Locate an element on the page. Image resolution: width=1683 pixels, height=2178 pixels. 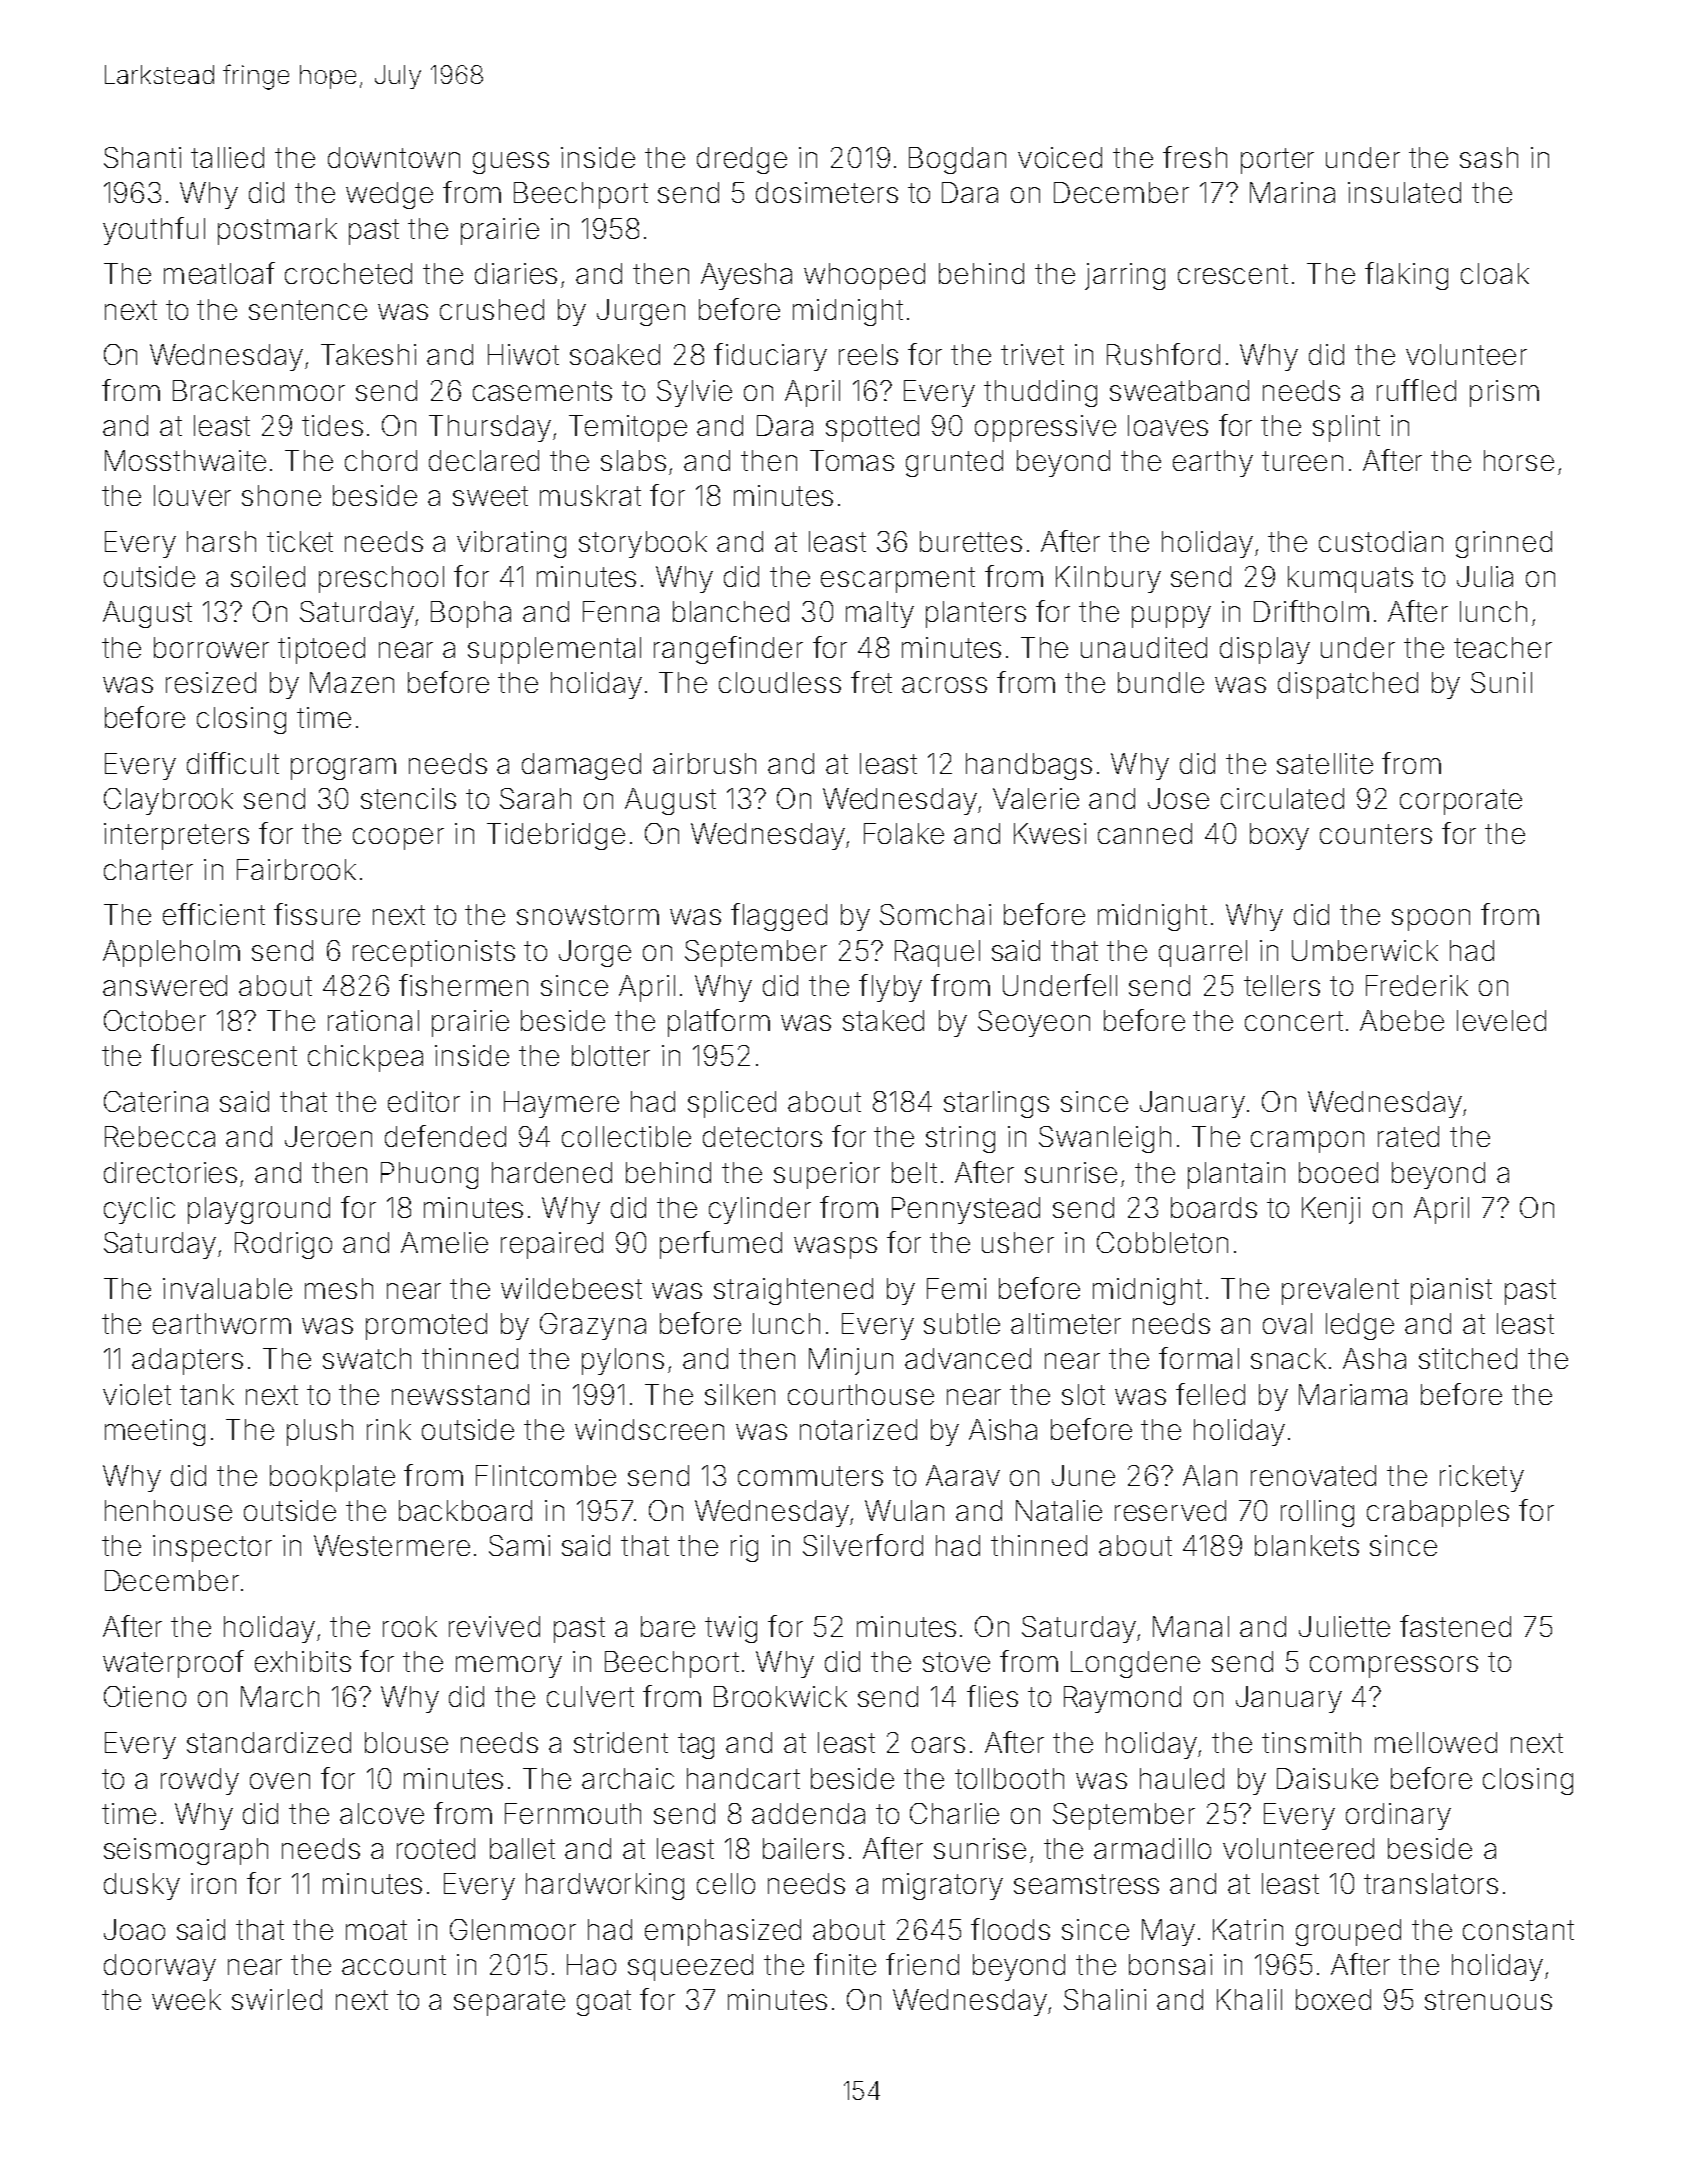
Bogdan is located at coordinates (957, 160).
